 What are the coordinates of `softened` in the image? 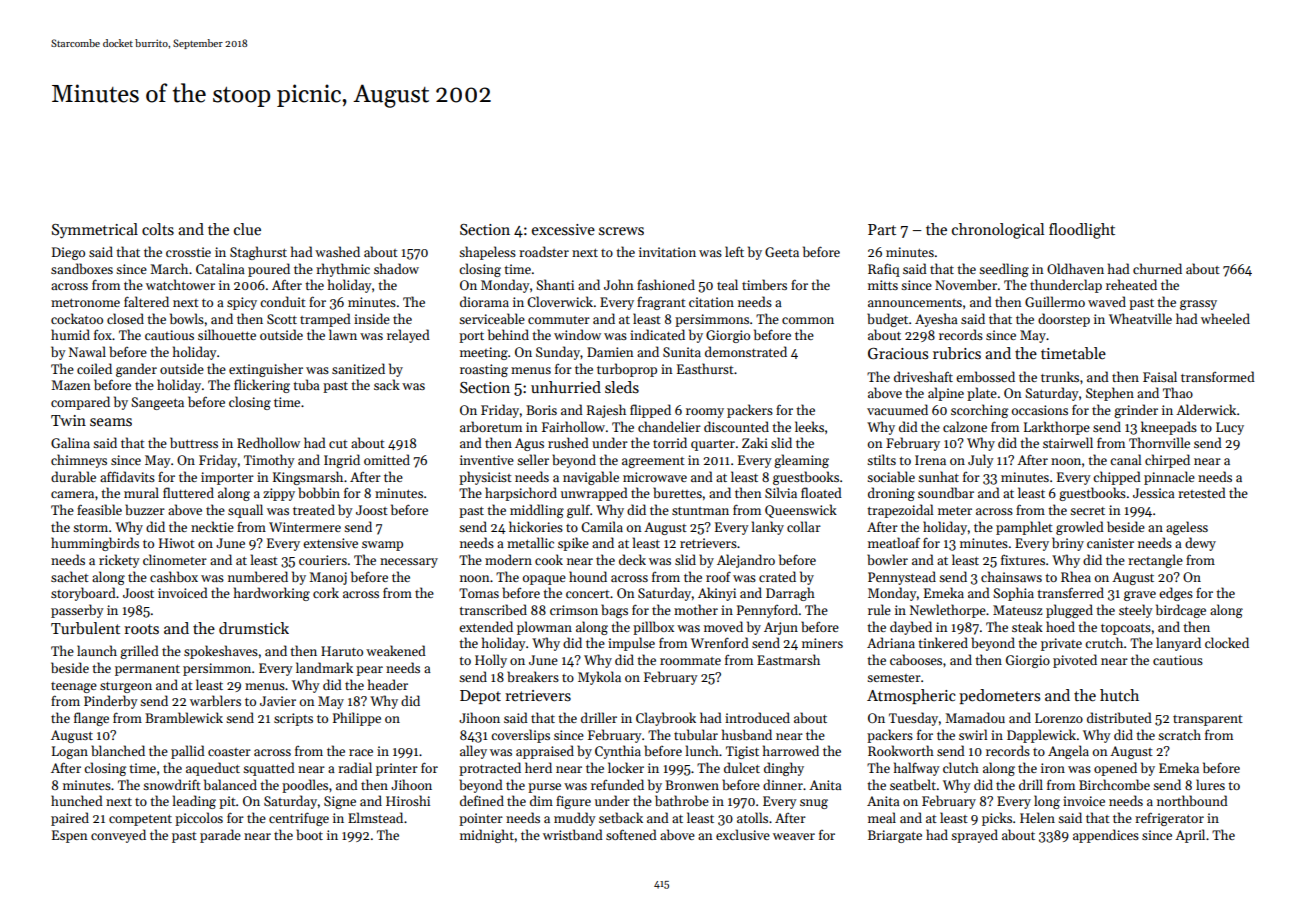 It's located at (631, 834).
